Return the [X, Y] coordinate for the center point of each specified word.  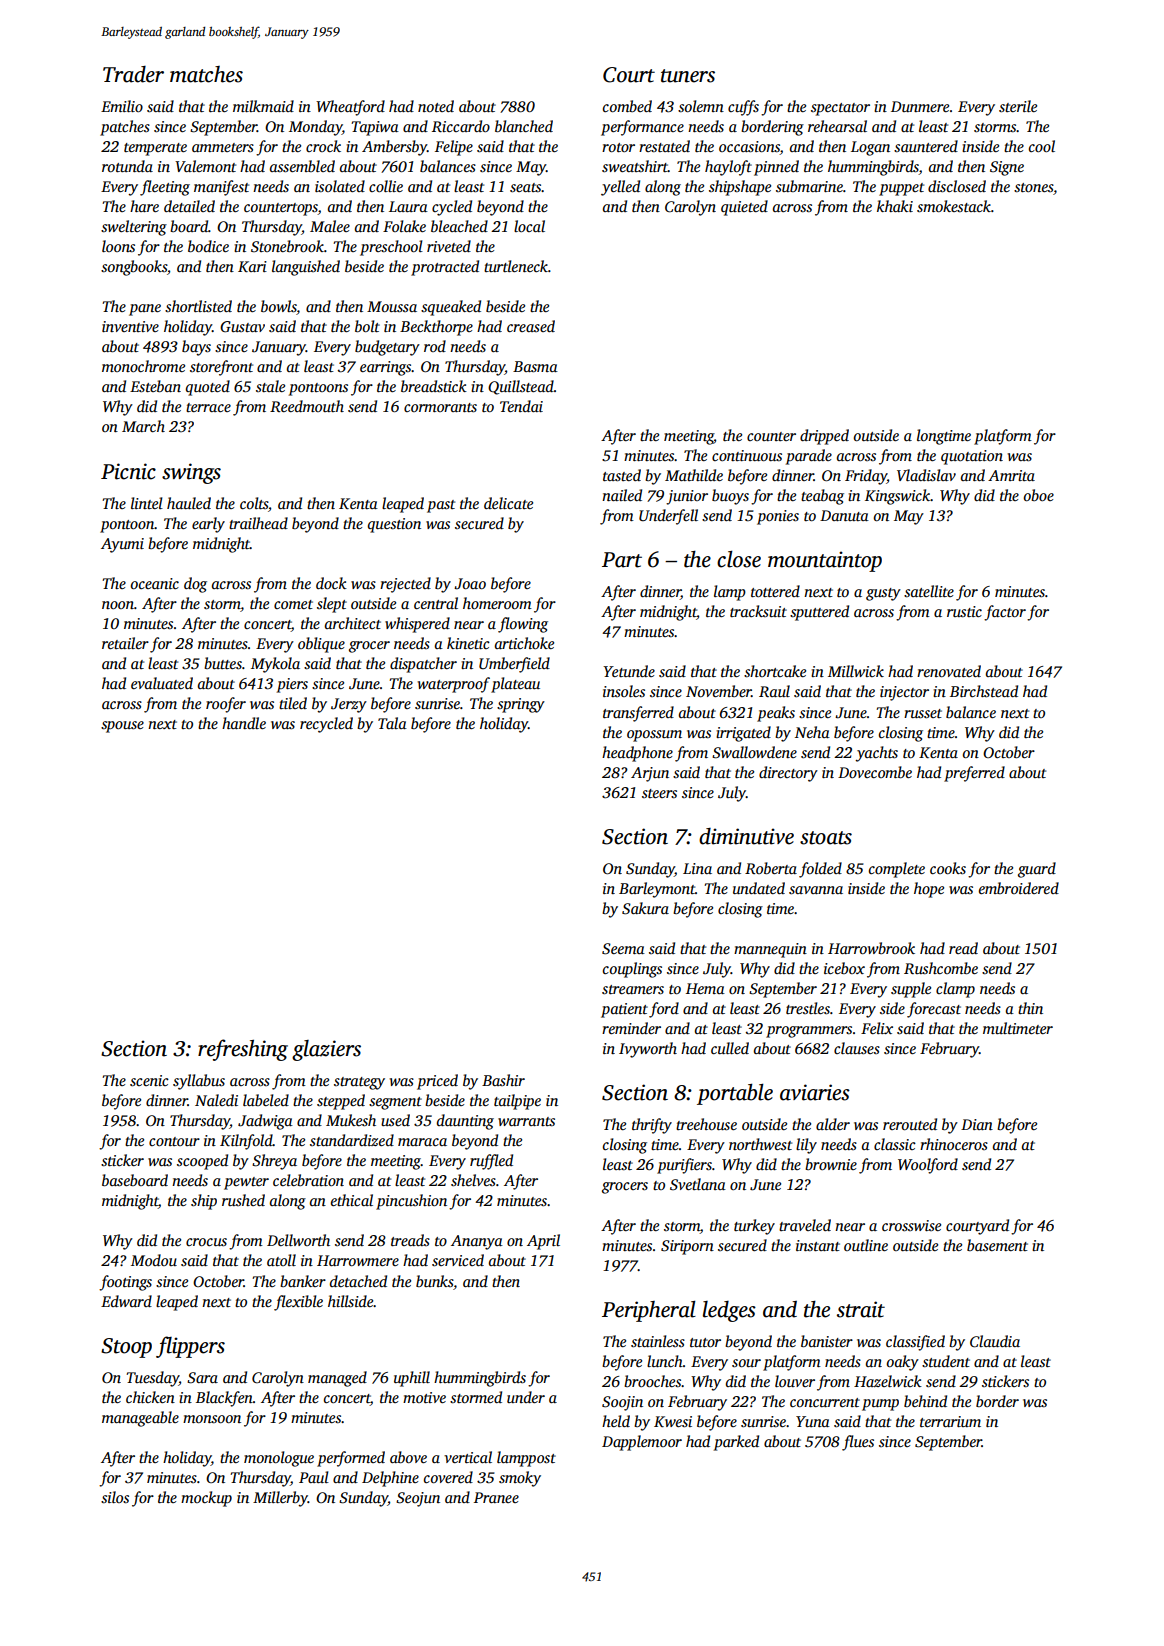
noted [436, 106]
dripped [824, 437]
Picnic [128, 471]
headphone [637, 754]
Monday [315, 128]
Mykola [275, 665]
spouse [122, 727]
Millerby [280, 1499]
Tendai [521, 406]
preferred [974, 774]
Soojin [622, 1403]
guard [1037, 870]
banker [303, 1281]
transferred [638, 714]
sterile [1018, 106]
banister [827, 1341]
